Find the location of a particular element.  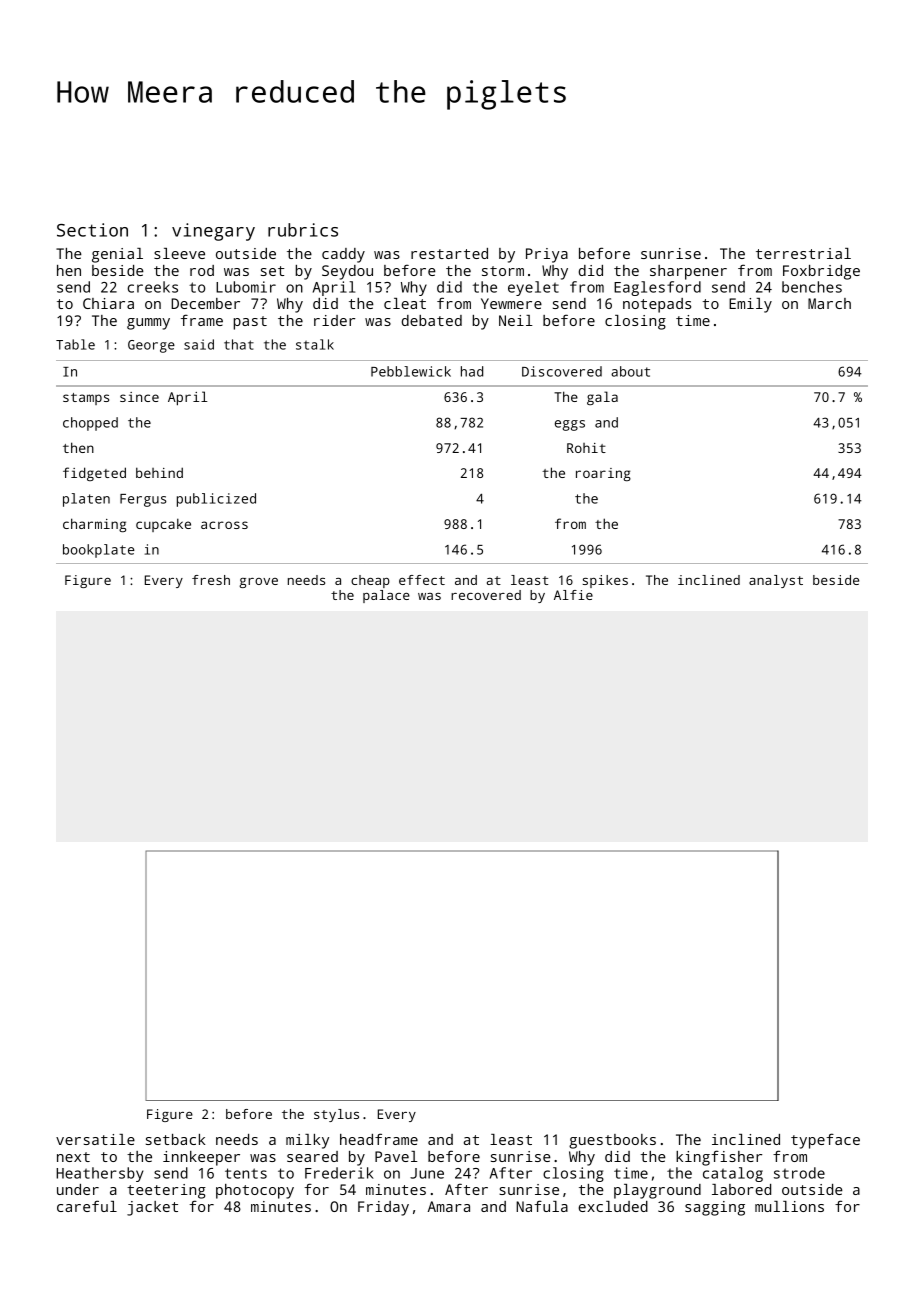

photocopy is located at coordinates (255, 1191).
